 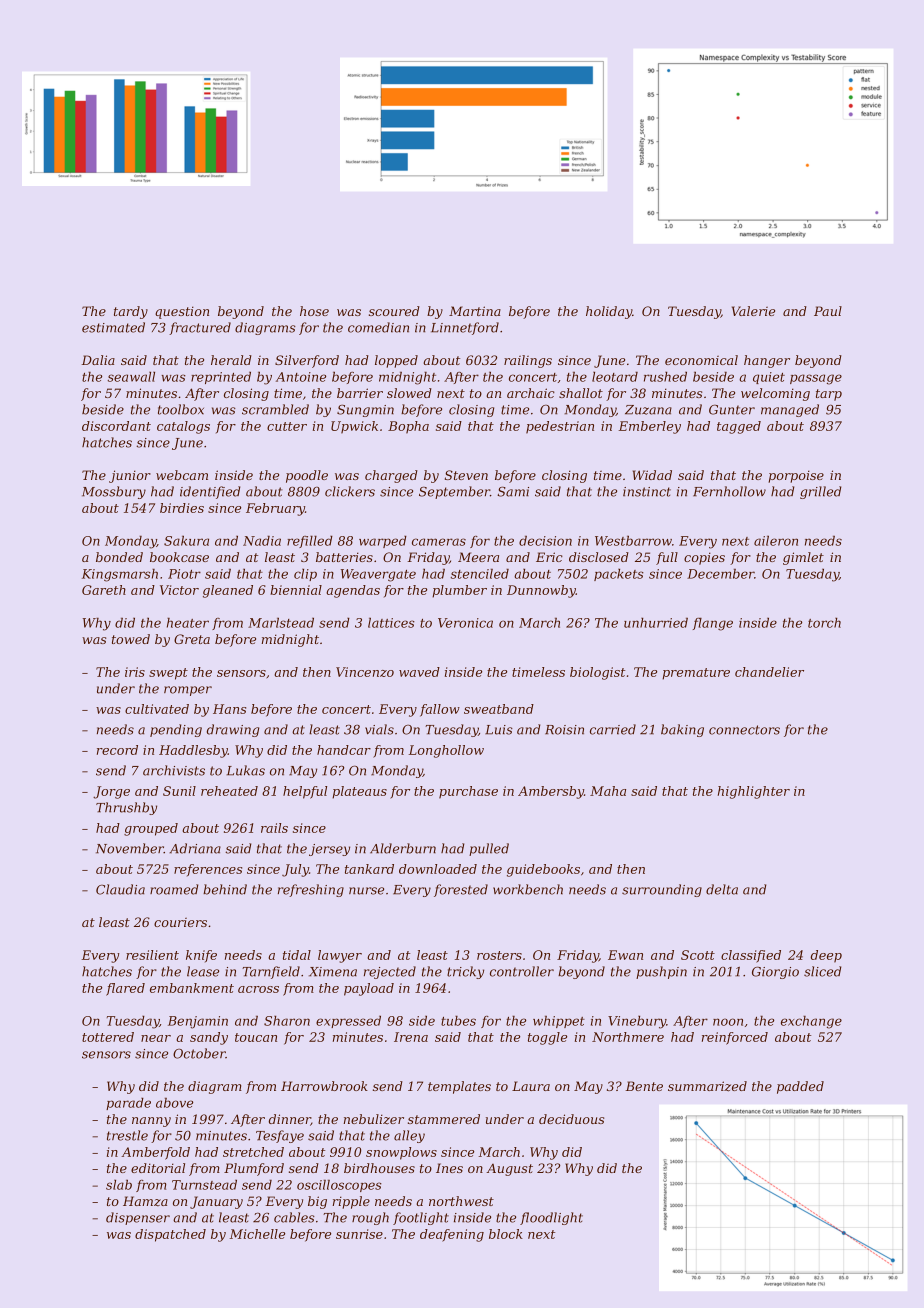 I want to click on sweatband, so click(x=499, y=709).
